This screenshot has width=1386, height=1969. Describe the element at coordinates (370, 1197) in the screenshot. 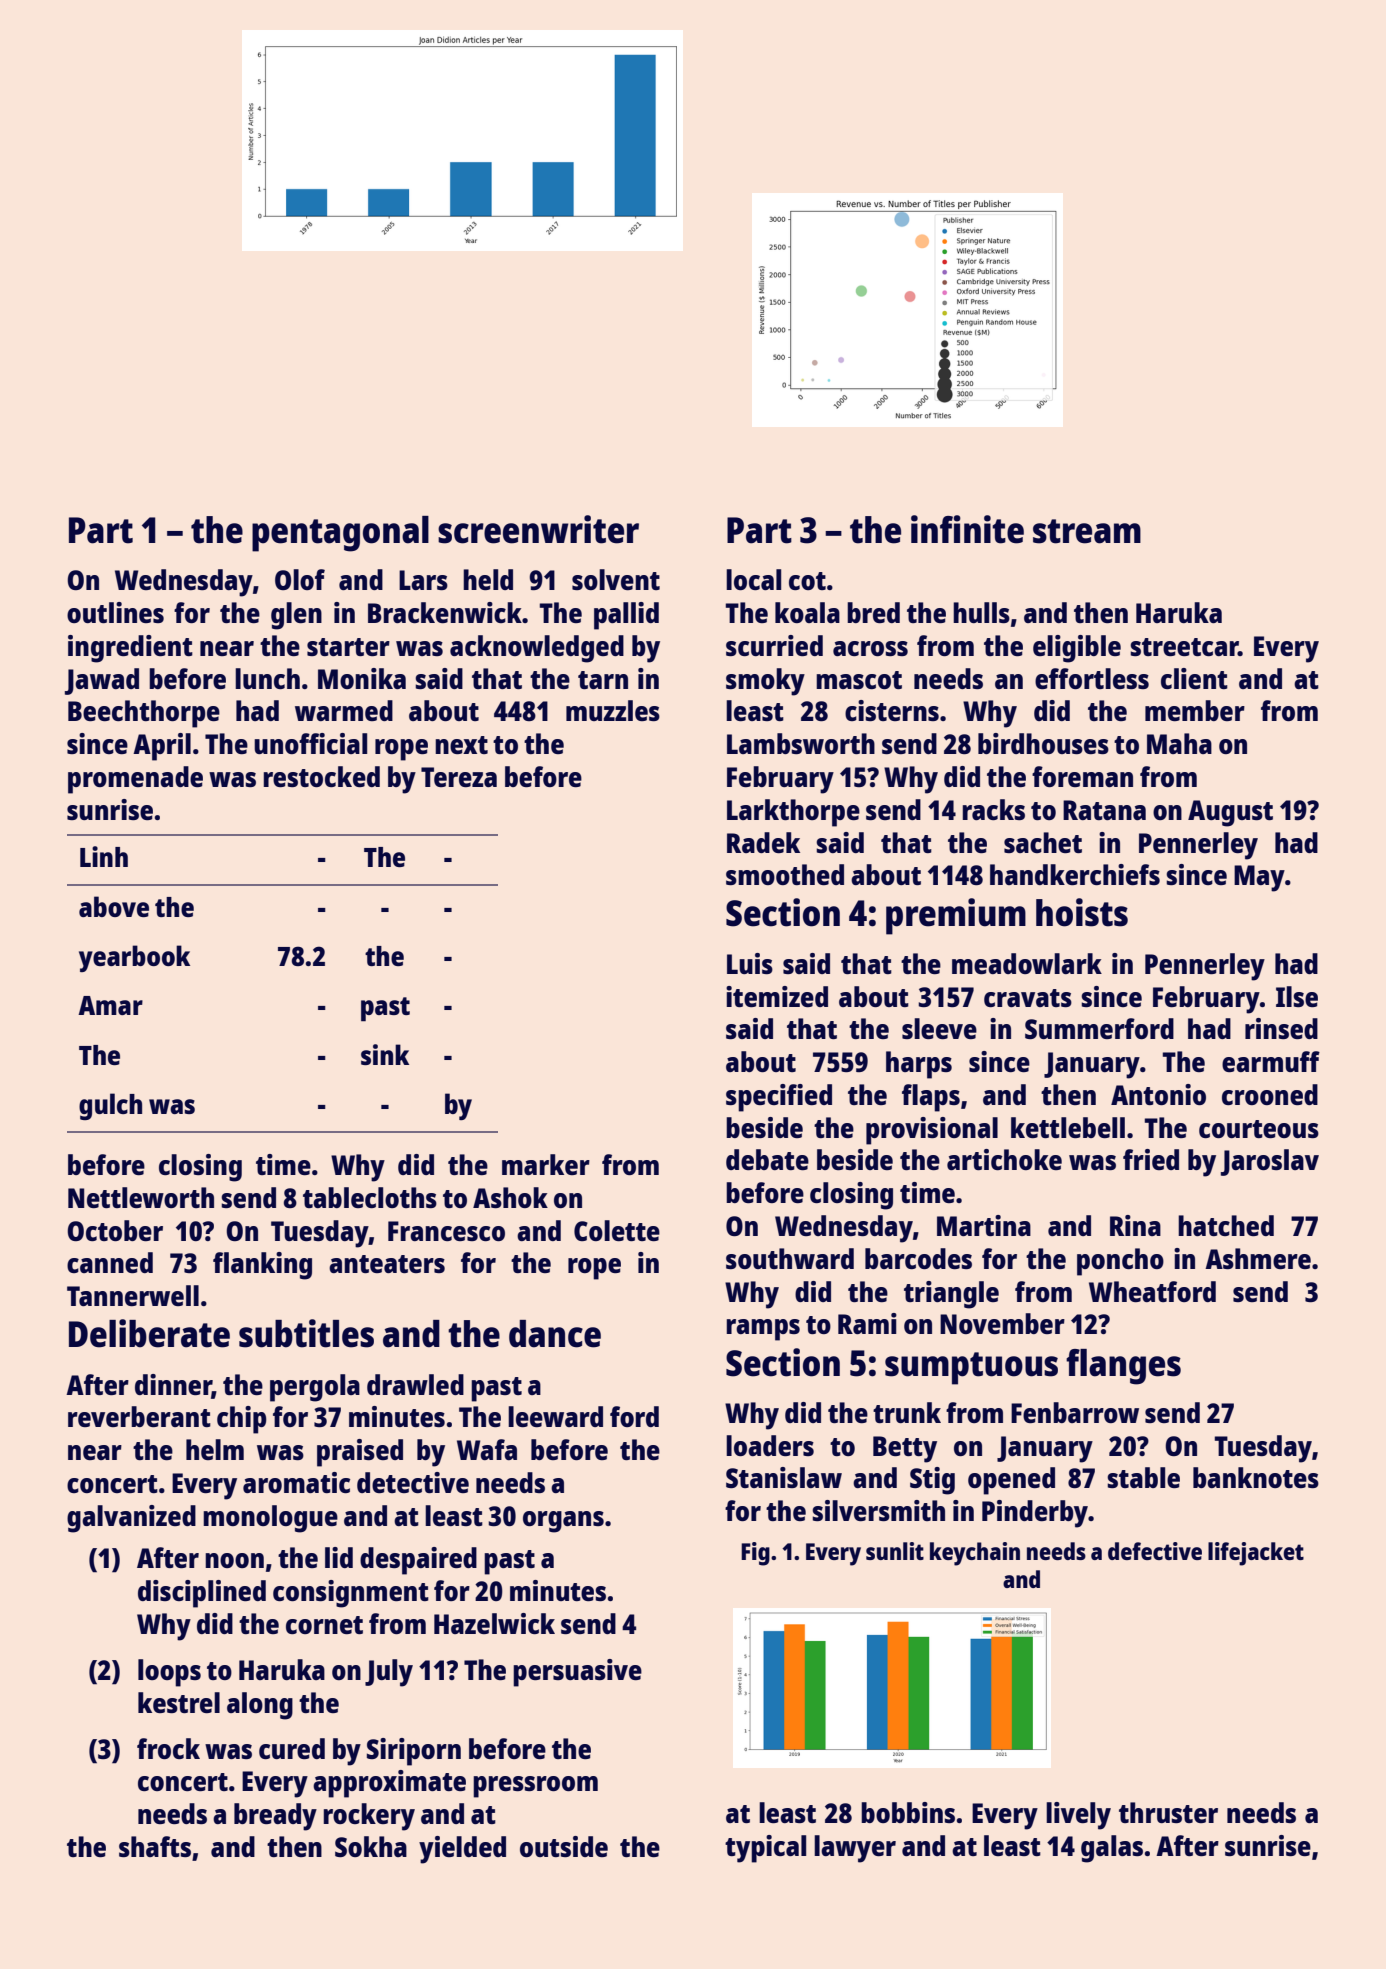

I see `tablecloths` at that location.
